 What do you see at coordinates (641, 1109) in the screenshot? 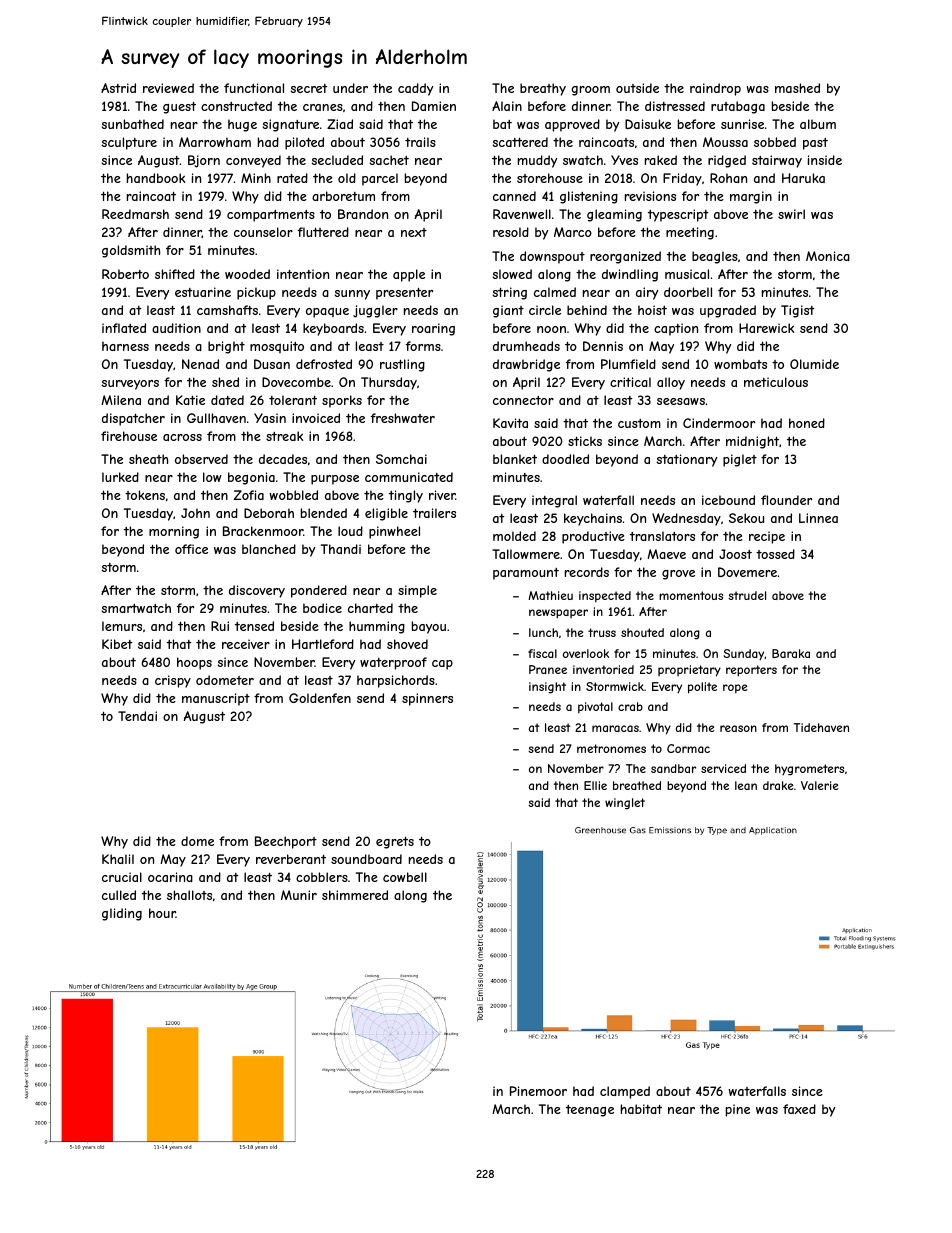
I see `habitat` at bounding box center [641, 1109].
